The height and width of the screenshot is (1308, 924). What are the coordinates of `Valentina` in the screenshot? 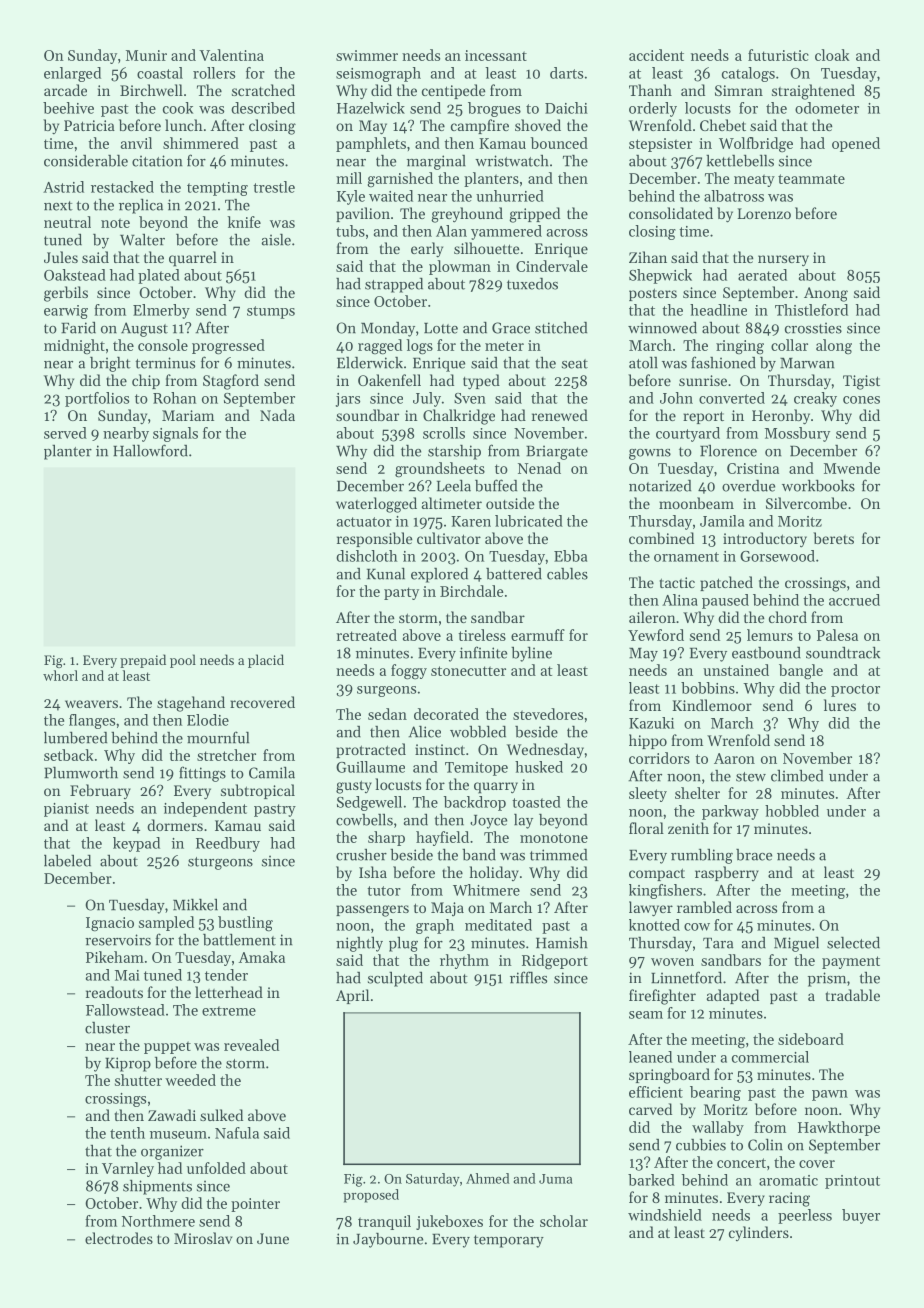 It's located at (231, 55).
